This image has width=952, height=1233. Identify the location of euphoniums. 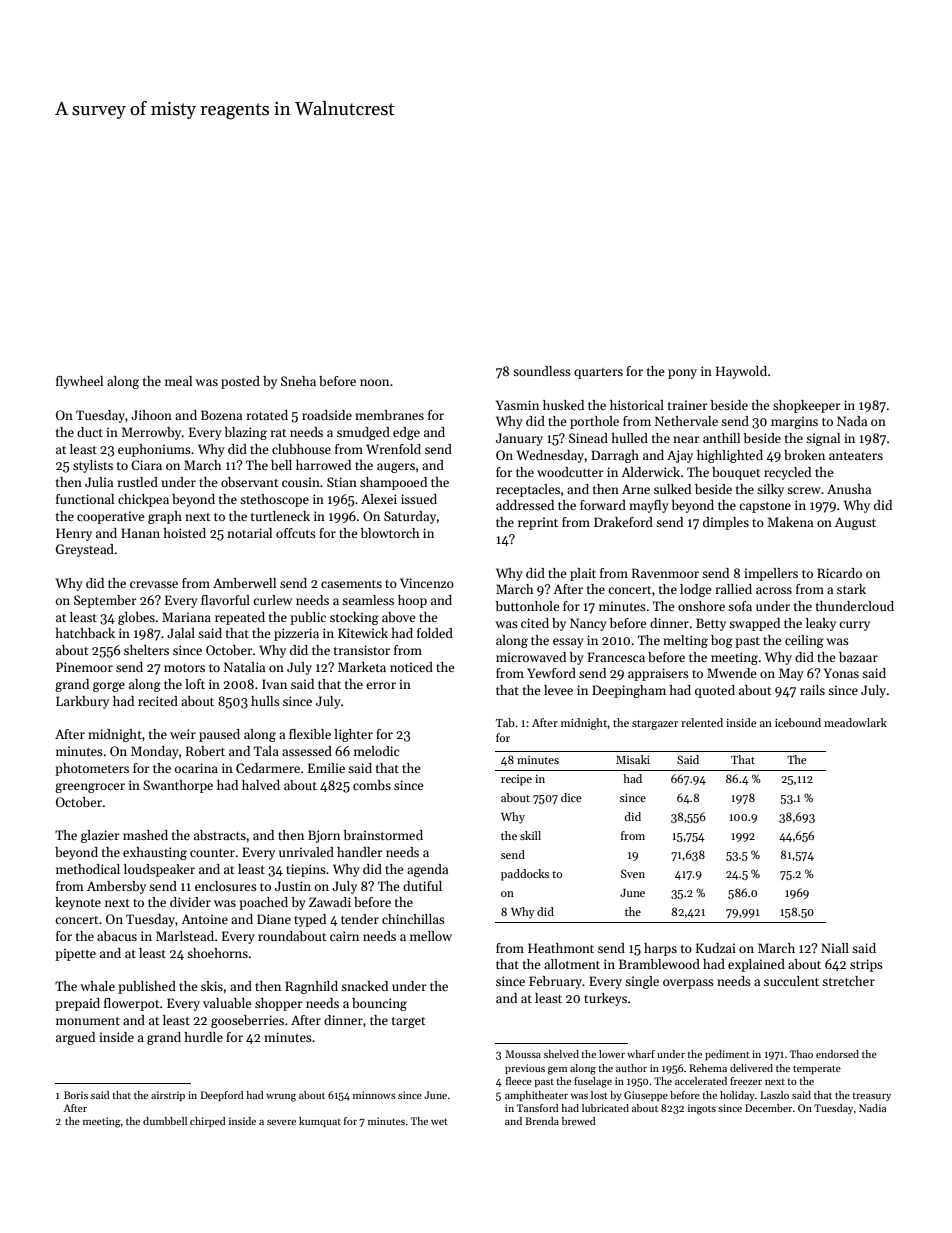
(154, 450).
